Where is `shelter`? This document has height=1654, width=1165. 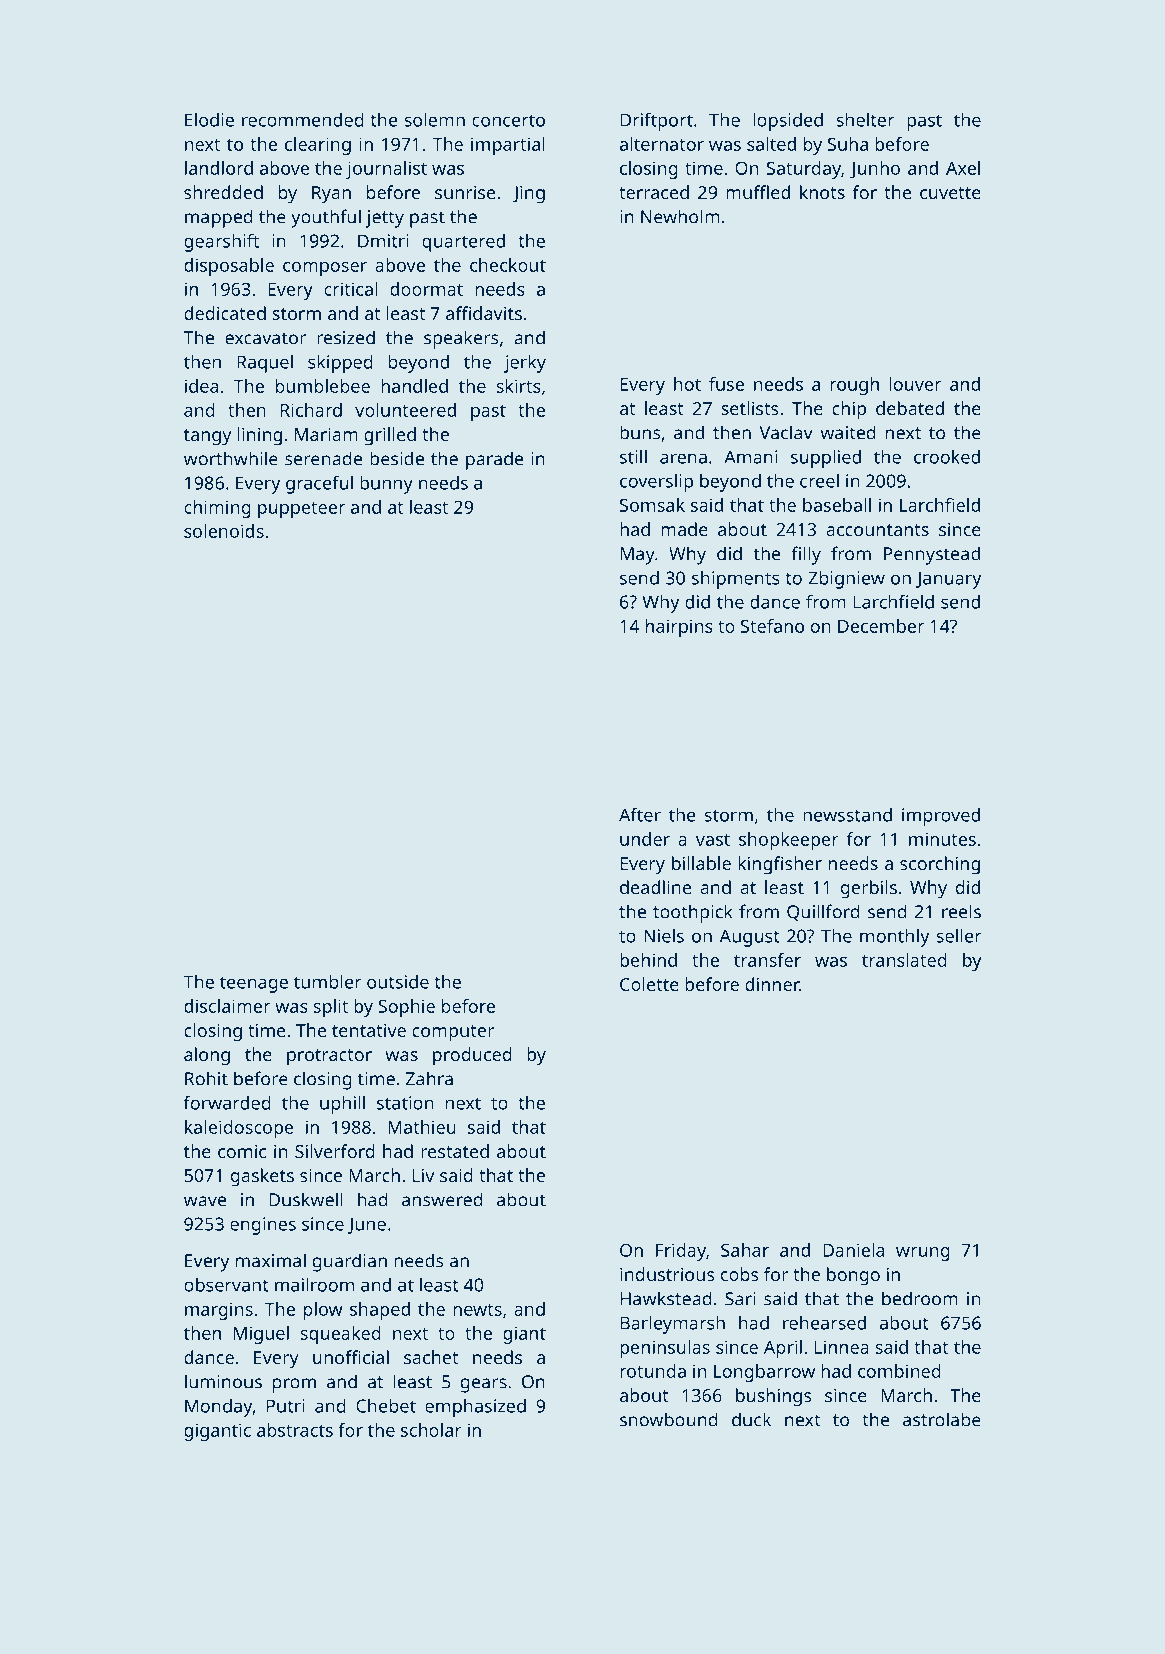
shelter is located at coordinates (865, 120).
